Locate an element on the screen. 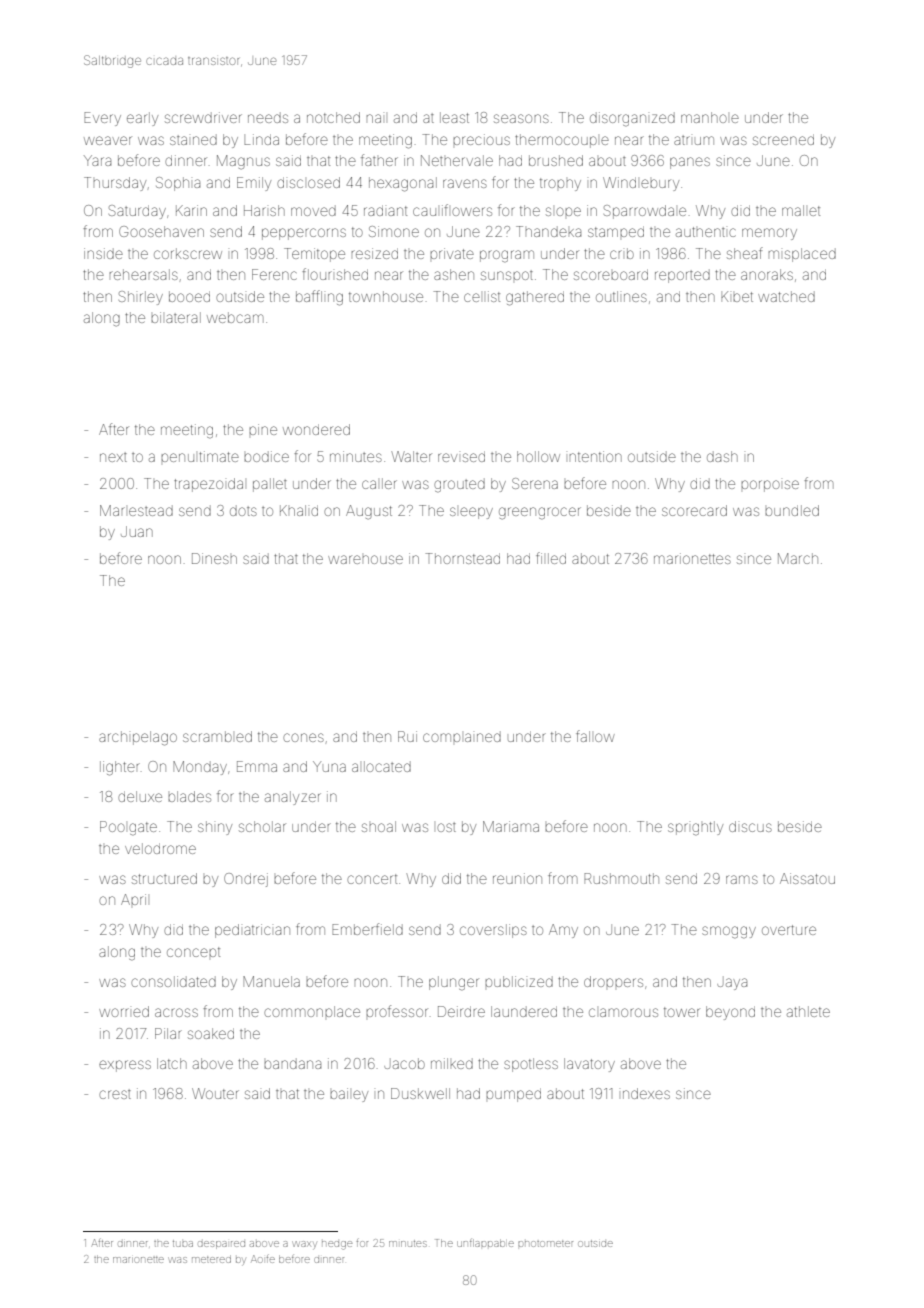  Nethervale is located at coordinates (457, 160).
